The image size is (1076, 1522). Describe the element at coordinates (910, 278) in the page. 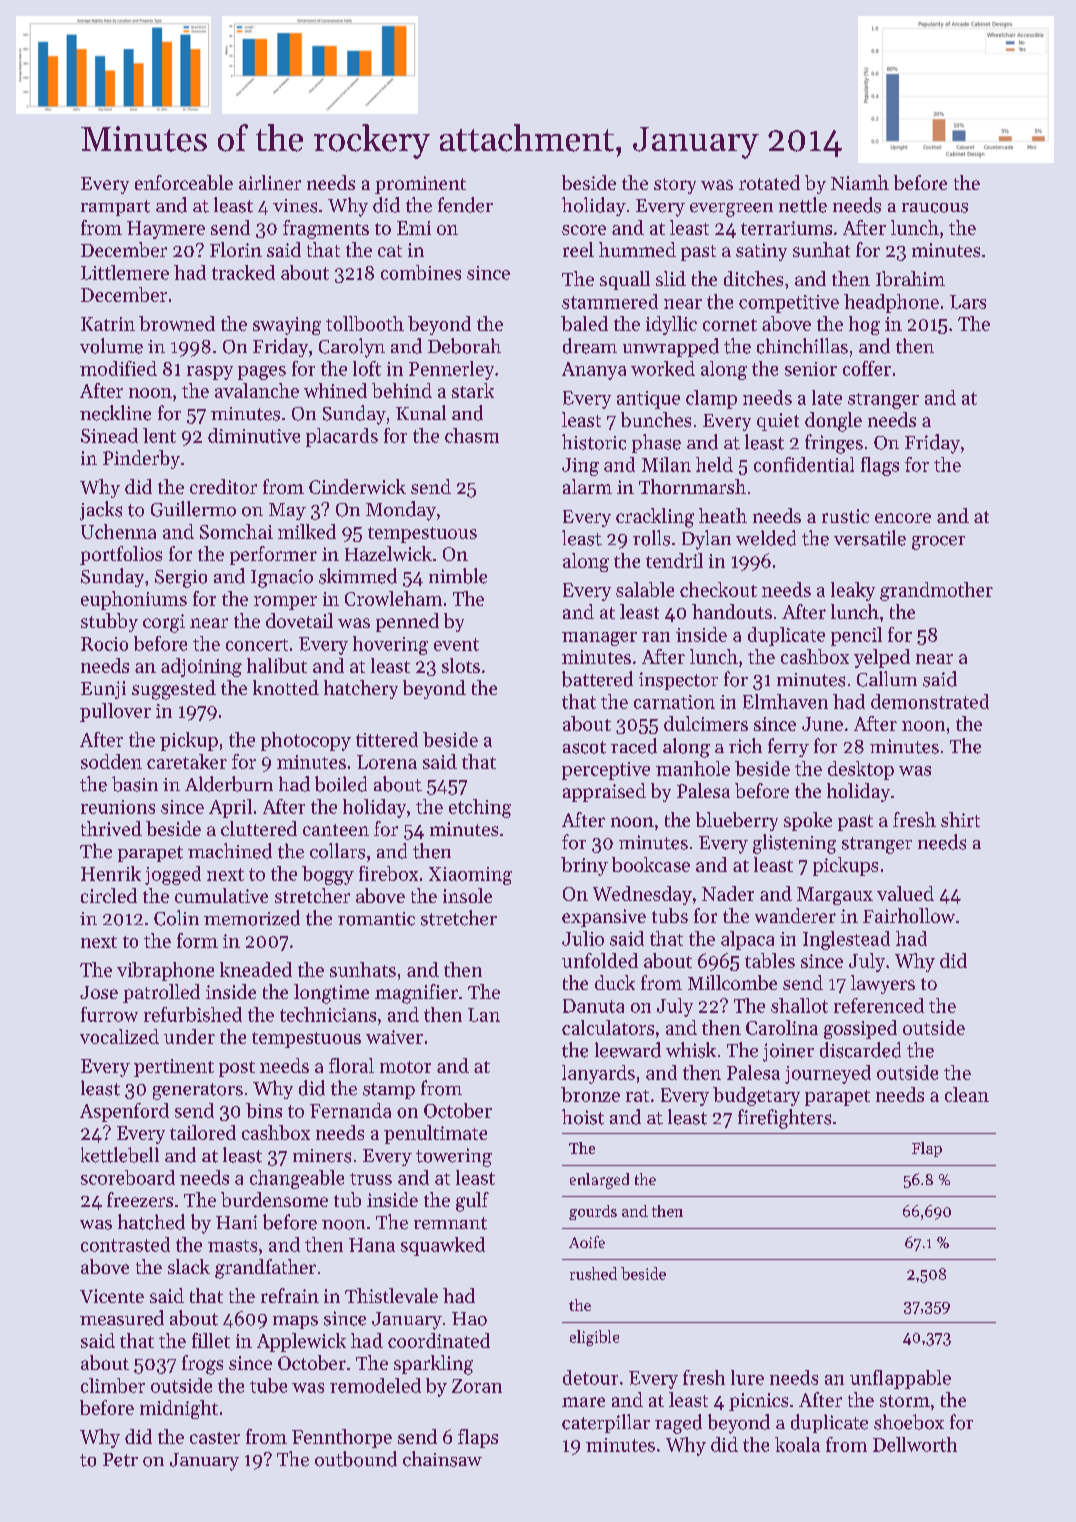

I see `Ibrahim` at that location.
